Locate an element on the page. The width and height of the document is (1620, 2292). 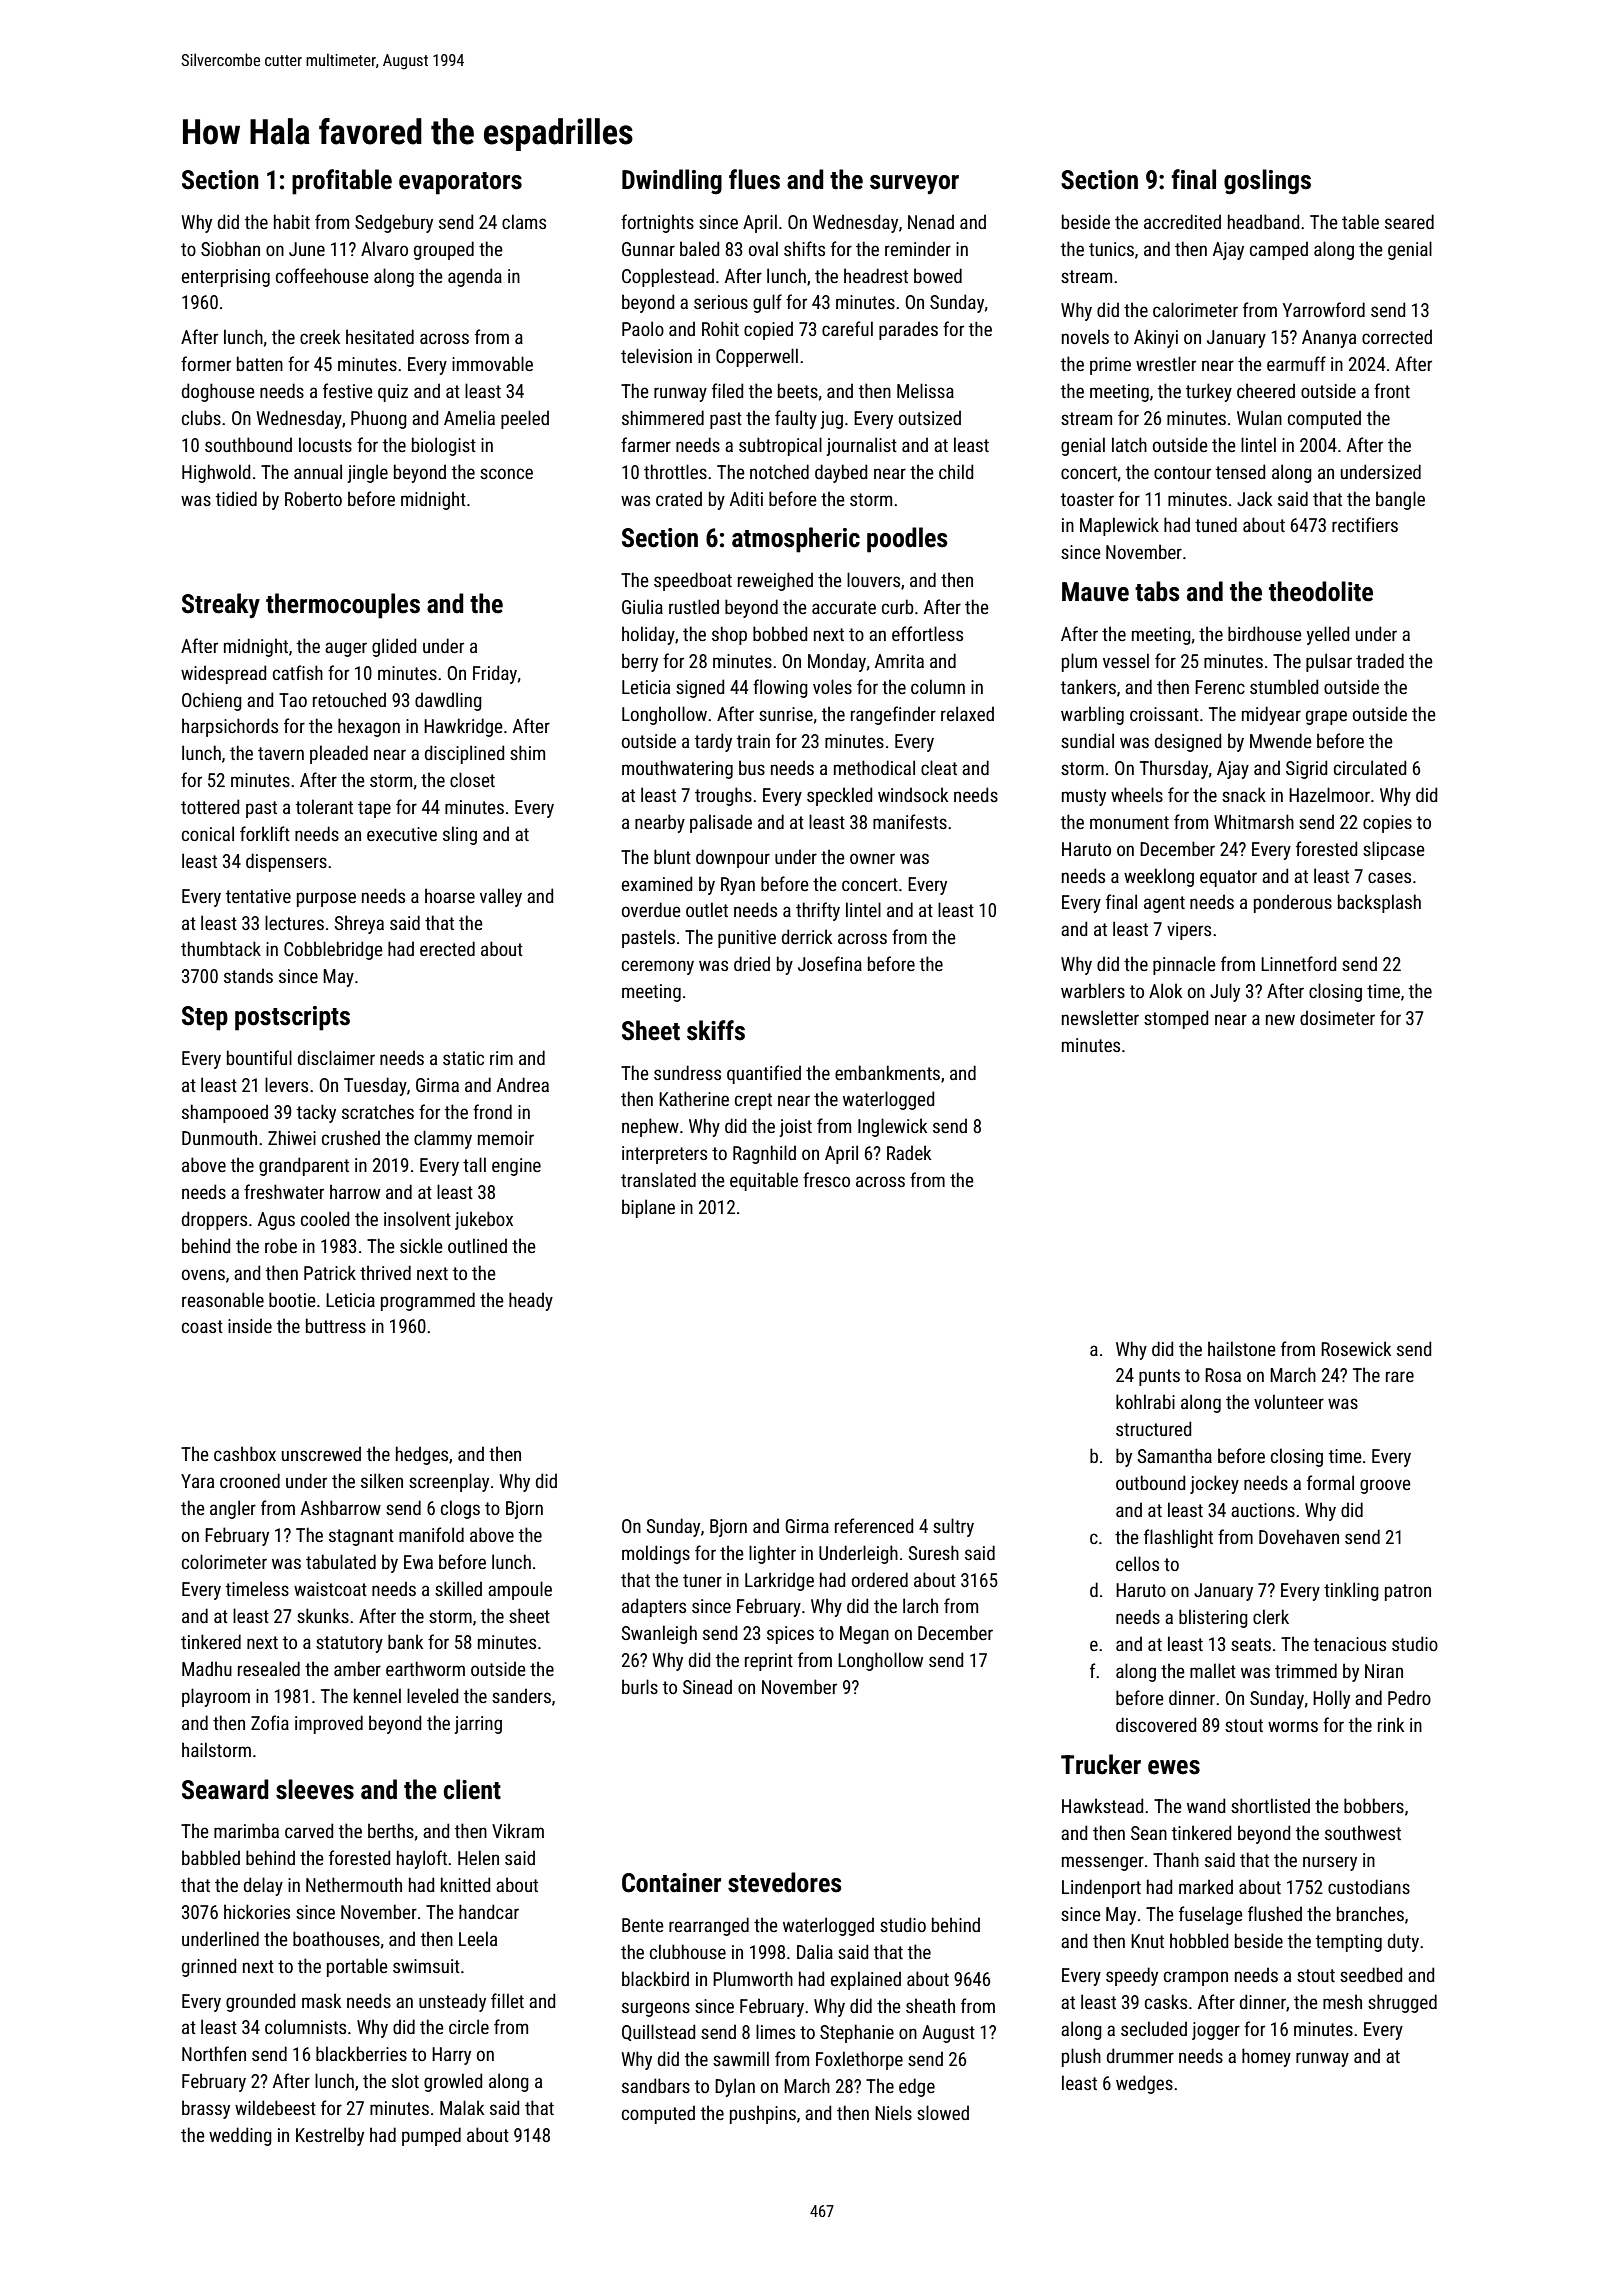
seared is located at coordinates (1409, 221).
